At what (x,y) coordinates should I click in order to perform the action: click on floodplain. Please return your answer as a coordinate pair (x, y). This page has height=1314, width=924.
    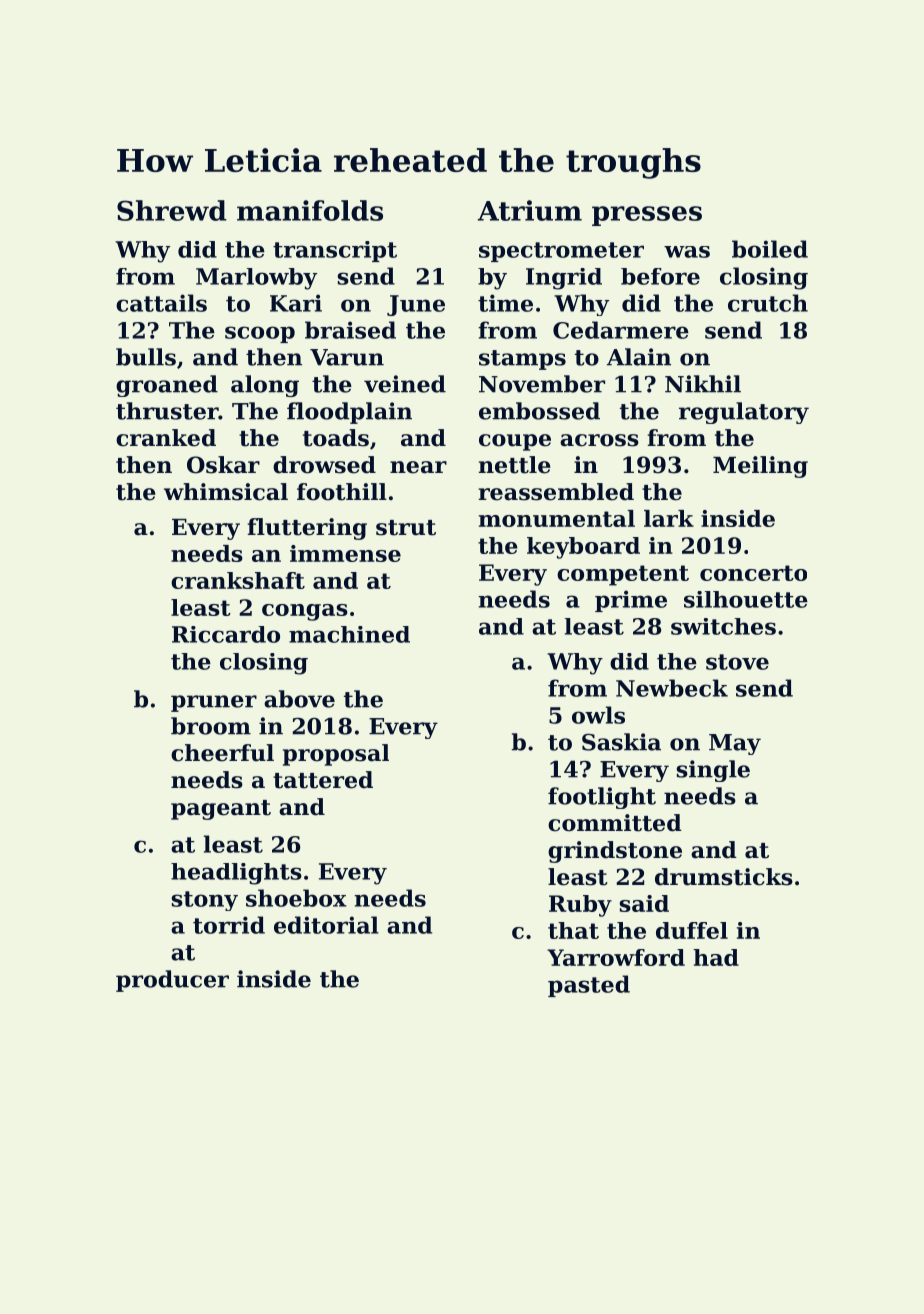
    Looking at the image, I should click on (349, 413).
